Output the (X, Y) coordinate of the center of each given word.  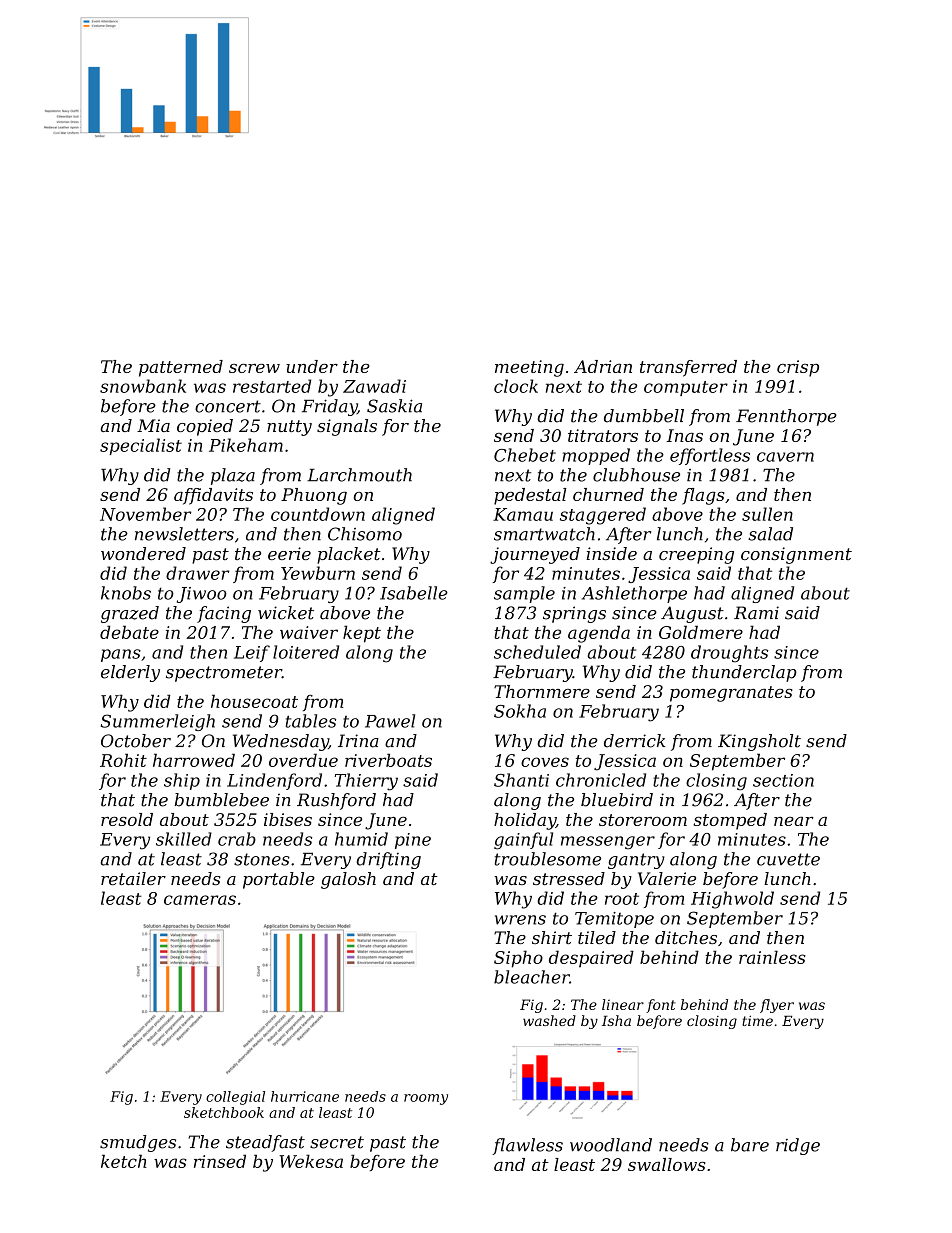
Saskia (394, 406)
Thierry (366, 782)
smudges (138, 1143)
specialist (141, 446)
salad (770, 534)
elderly (130, 673)
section (783, 780)
